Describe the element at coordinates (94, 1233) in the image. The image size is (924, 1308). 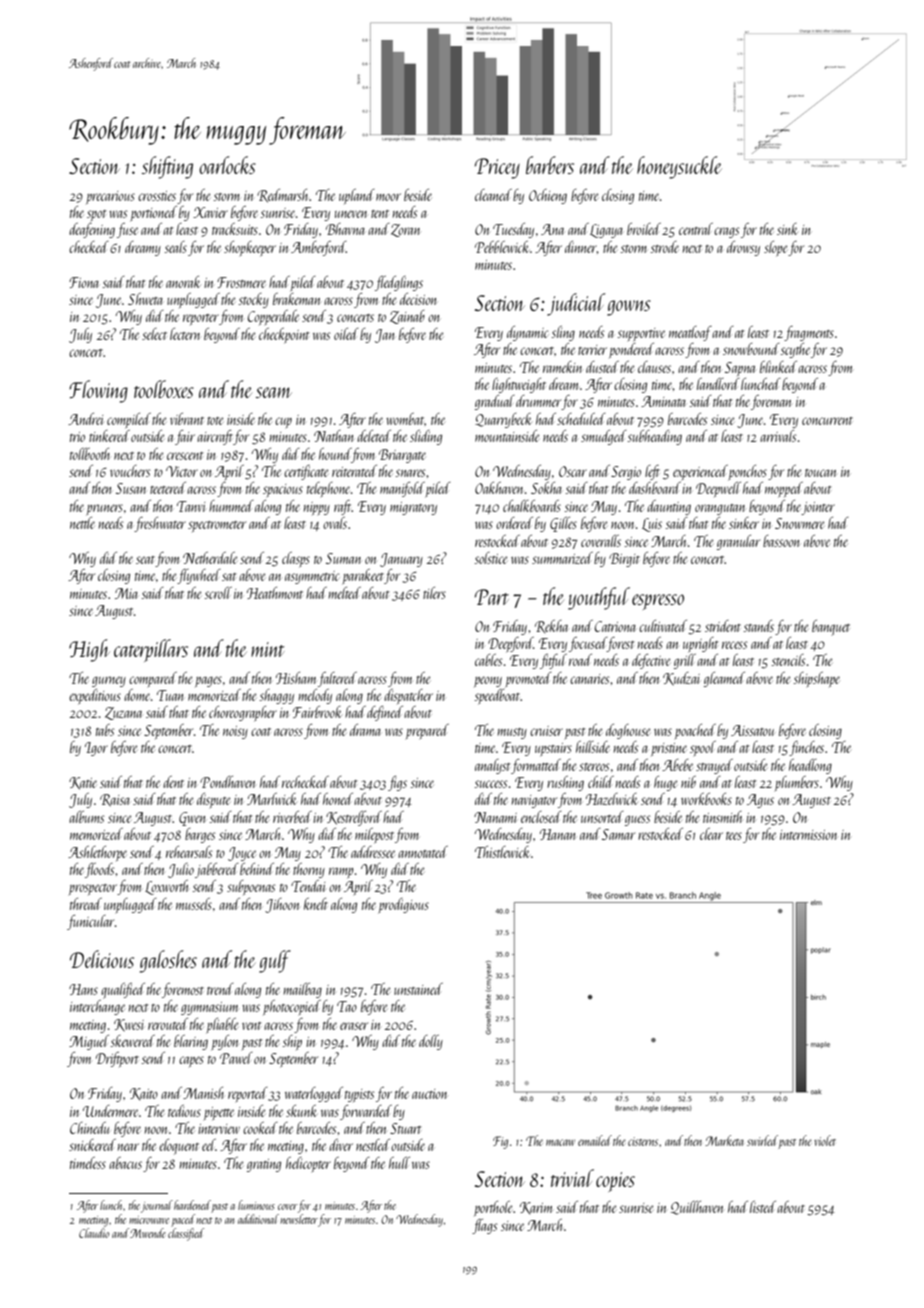
I see `Claudio` at that location.
